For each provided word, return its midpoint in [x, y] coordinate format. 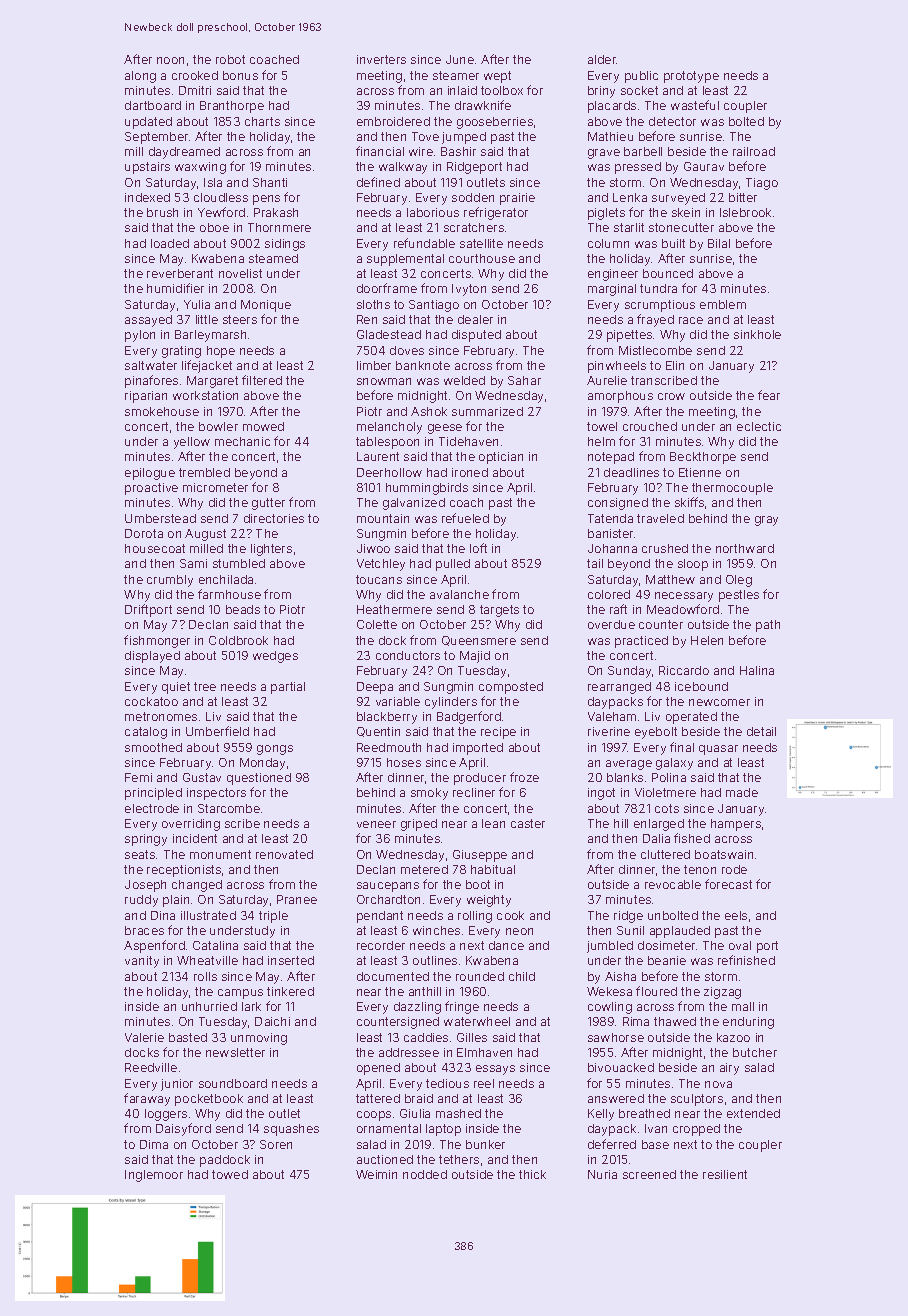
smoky [429, 794]
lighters [271, 550]
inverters [381, 59]
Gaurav [704, 166]
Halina [757, 670]
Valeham [612, 716]
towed [230, 1174]
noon [170, 60]
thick [532, 1174]
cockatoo [151, 701]
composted [511, 688]
